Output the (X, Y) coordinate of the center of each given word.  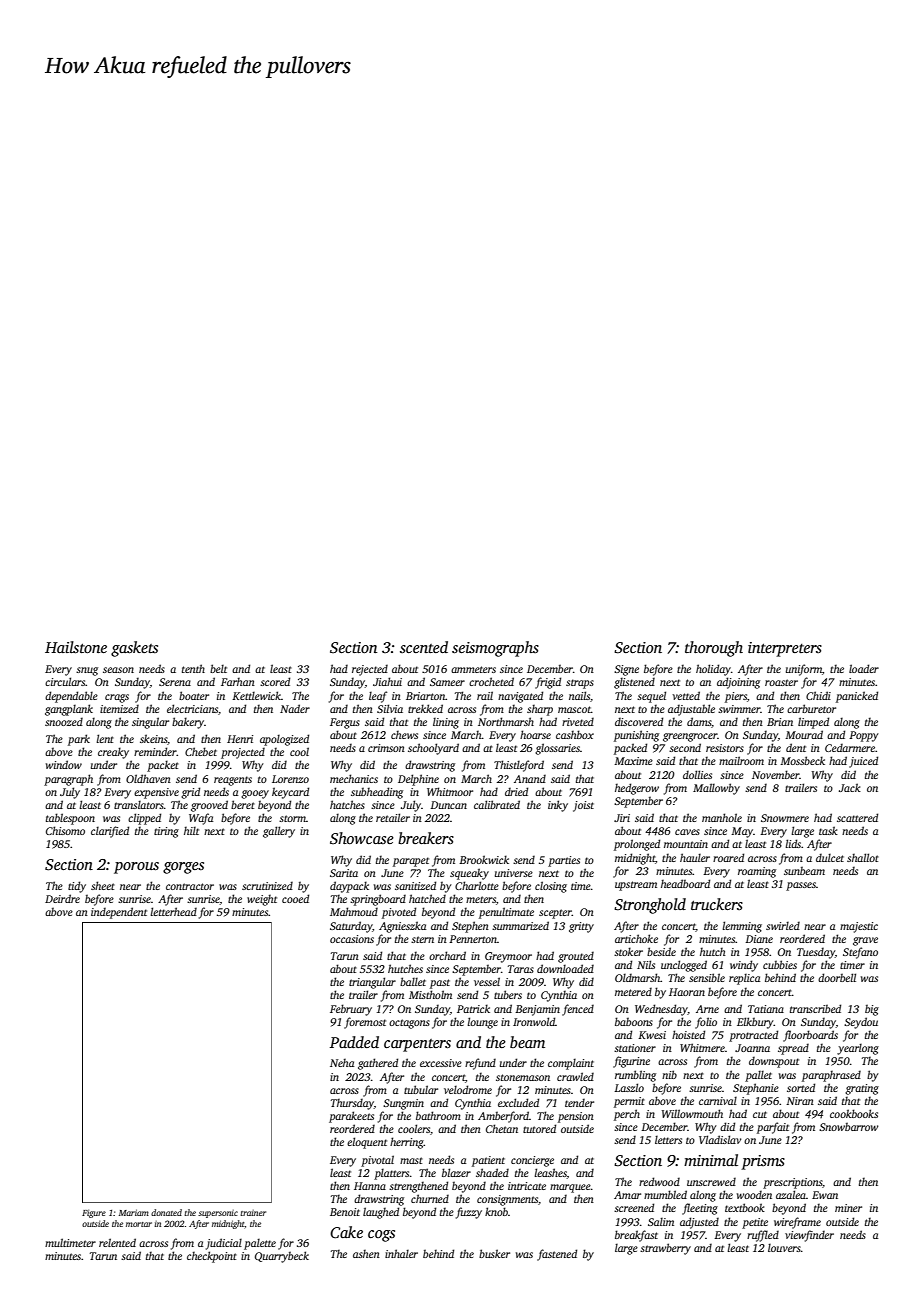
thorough (714, 649)
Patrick (473, 1008)
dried (516, 791)
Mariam (134, 1212)
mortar (139, 1224)
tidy (77, 887)
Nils (646, 964)
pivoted (399, 913)
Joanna (752, 1048)
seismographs (495, 649)
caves (687, 832)
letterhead (173, 911)
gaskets (134, 649)
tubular (421, 1089)
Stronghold (650, 906)
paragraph (68, 780)
